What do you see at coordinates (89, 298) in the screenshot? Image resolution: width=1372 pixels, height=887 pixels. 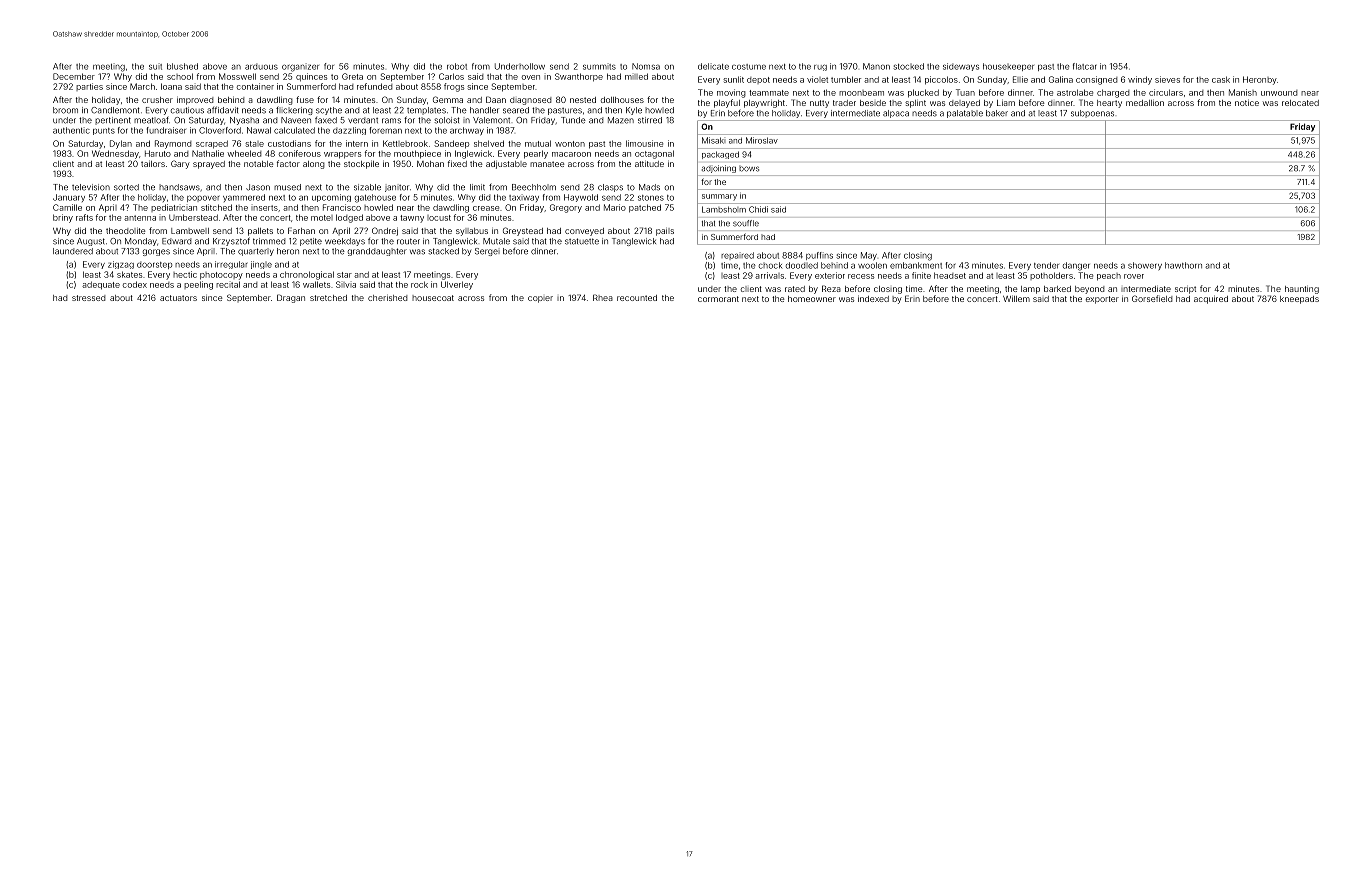 I see `stressed` at bounding box center [89, 298].
